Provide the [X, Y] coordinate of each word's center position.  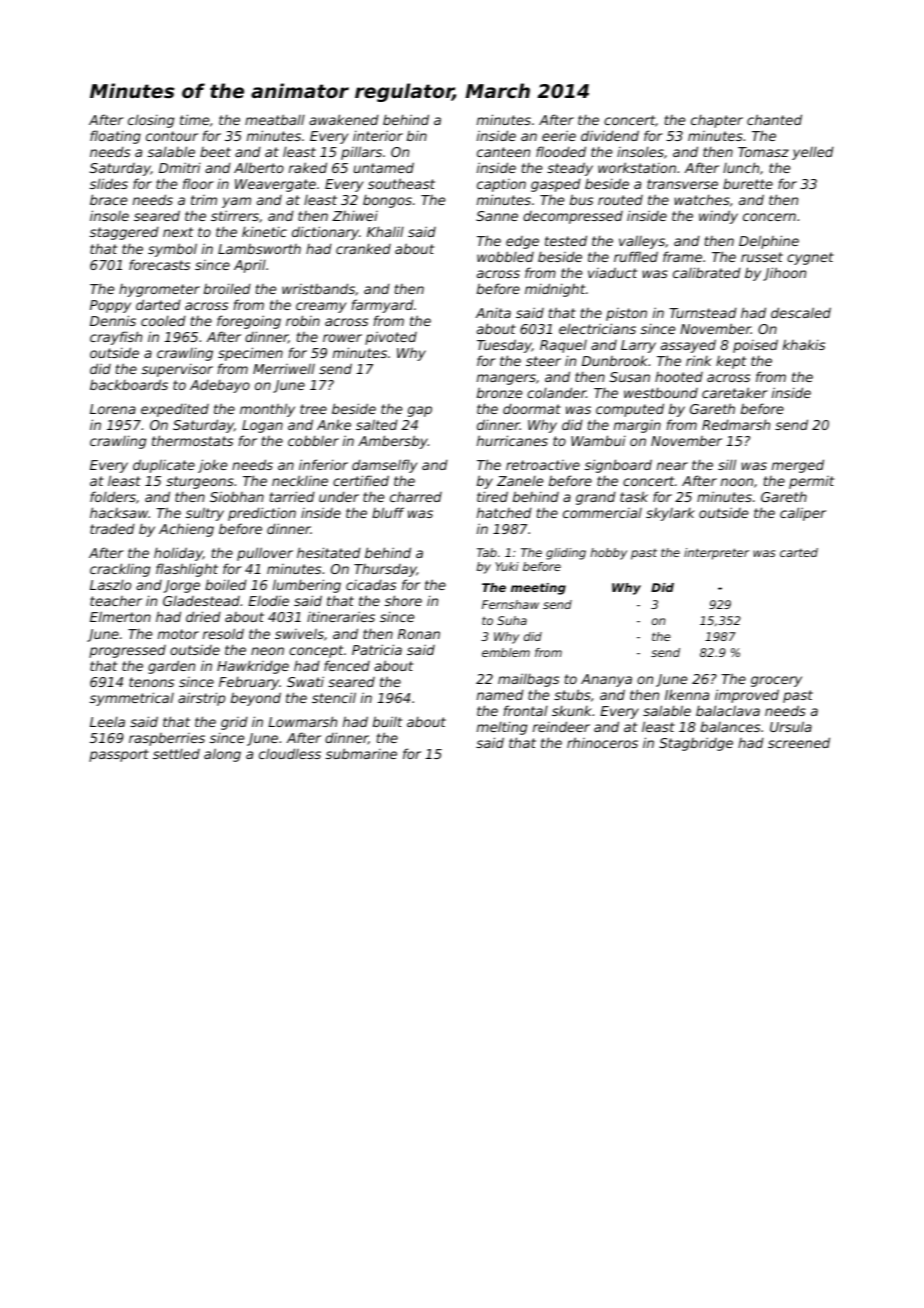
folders [113, 496]
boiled [226, 584]
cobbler [313, 440]
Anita [493, 313]
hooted [679, 377]
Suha [512, 620]
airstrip [201, 699]
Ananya [606, 680]
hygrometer [159, 290]
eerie [559, 135]
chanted [774, 119]
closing [151, 121]
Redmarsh [736, 424]
